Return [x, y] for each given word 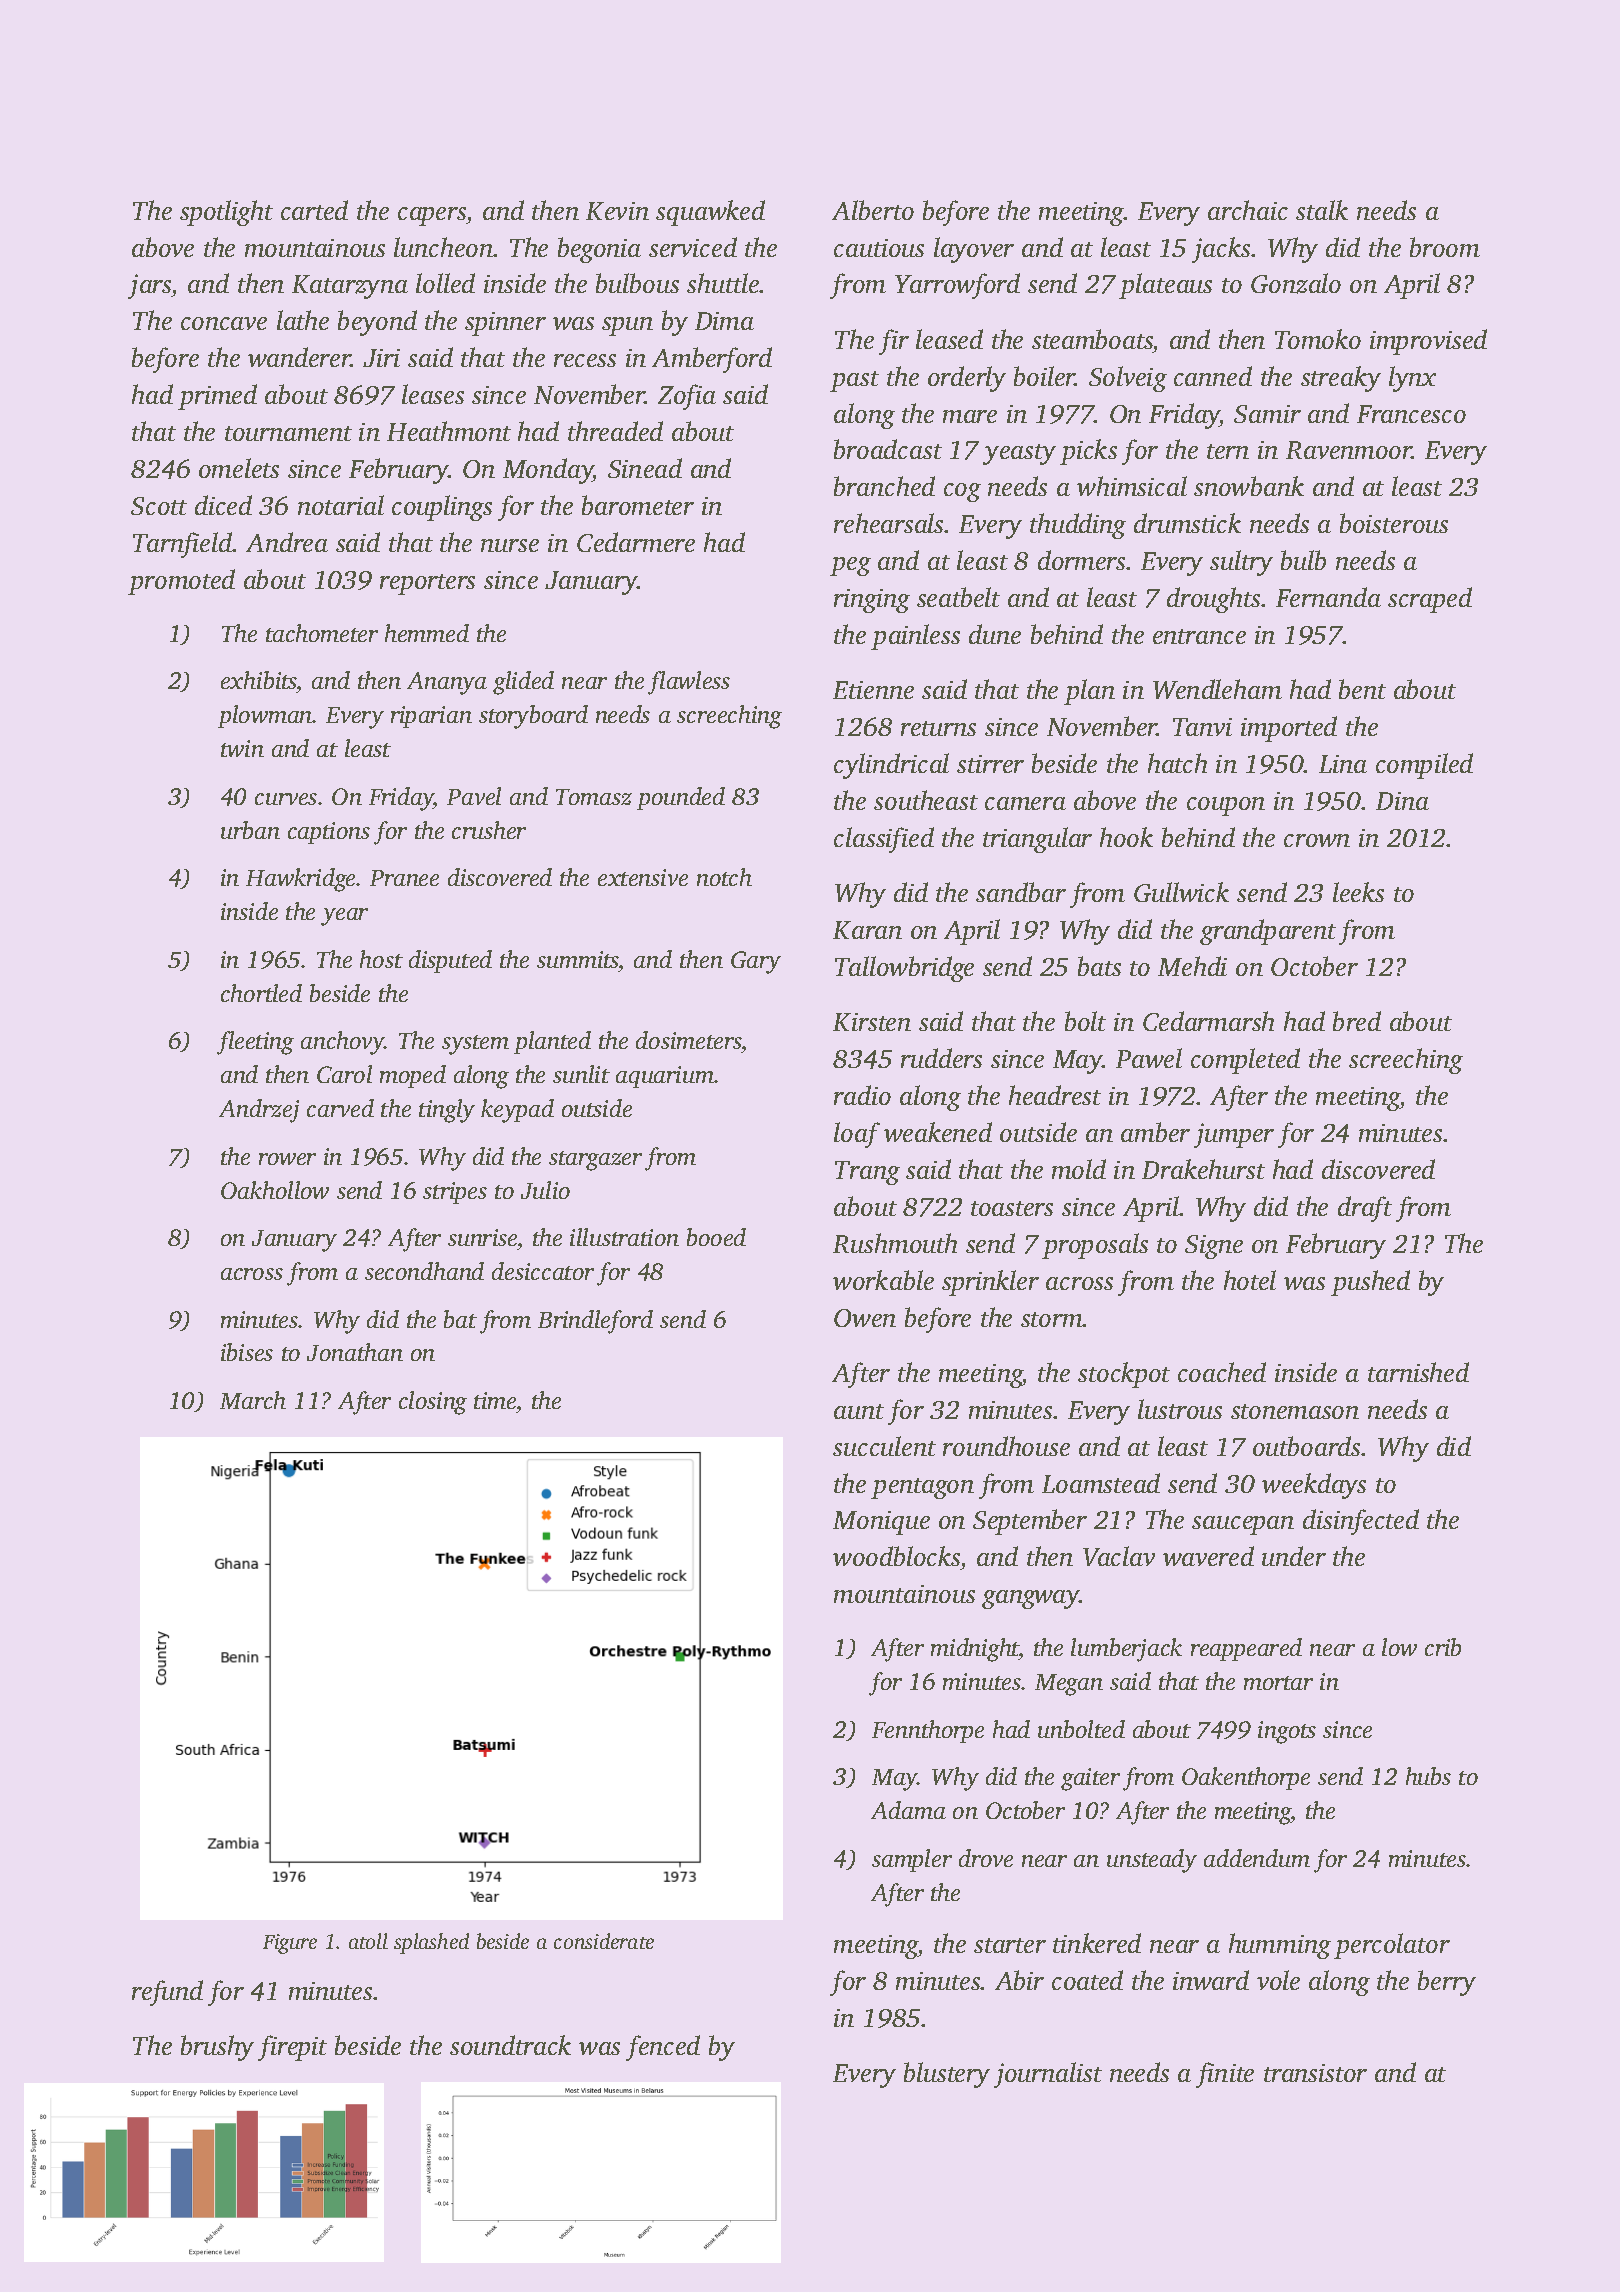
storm [1052, 1319]
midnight [975, 1650]
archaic [1248, 210]
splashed [431, 1943]
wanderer [299, 357]
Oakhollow [275, 1190]
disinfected [1361, 1522]
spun [627, 326]
